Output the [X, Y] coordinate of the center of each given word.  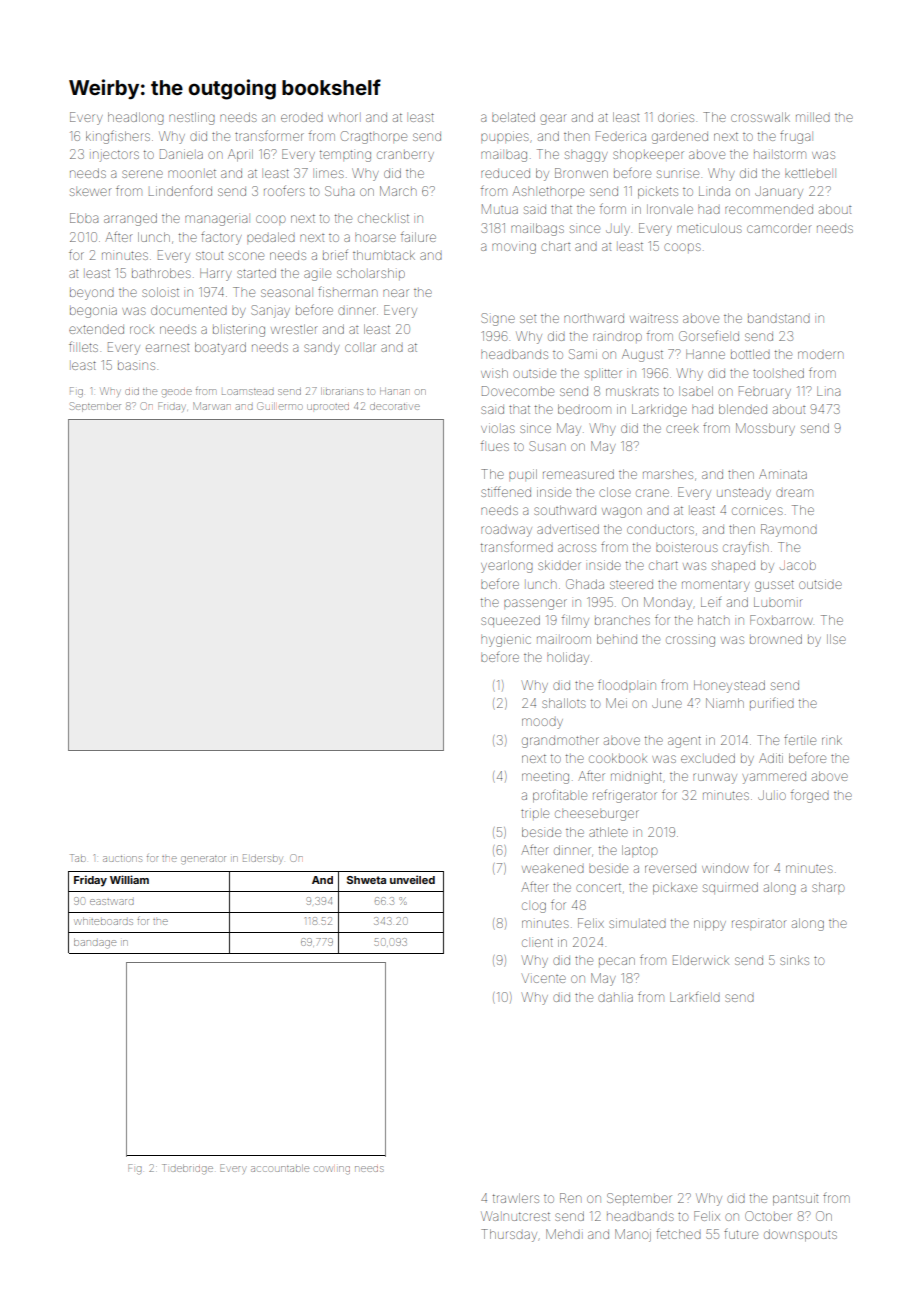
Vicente [544, 978]
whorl [343, 118]
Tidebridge [187, 1169]
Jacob [798, 565]
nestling [192, 118]
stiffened [506, 491]
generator [203, 860]
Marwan [211, 406]
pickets [658, 192]
